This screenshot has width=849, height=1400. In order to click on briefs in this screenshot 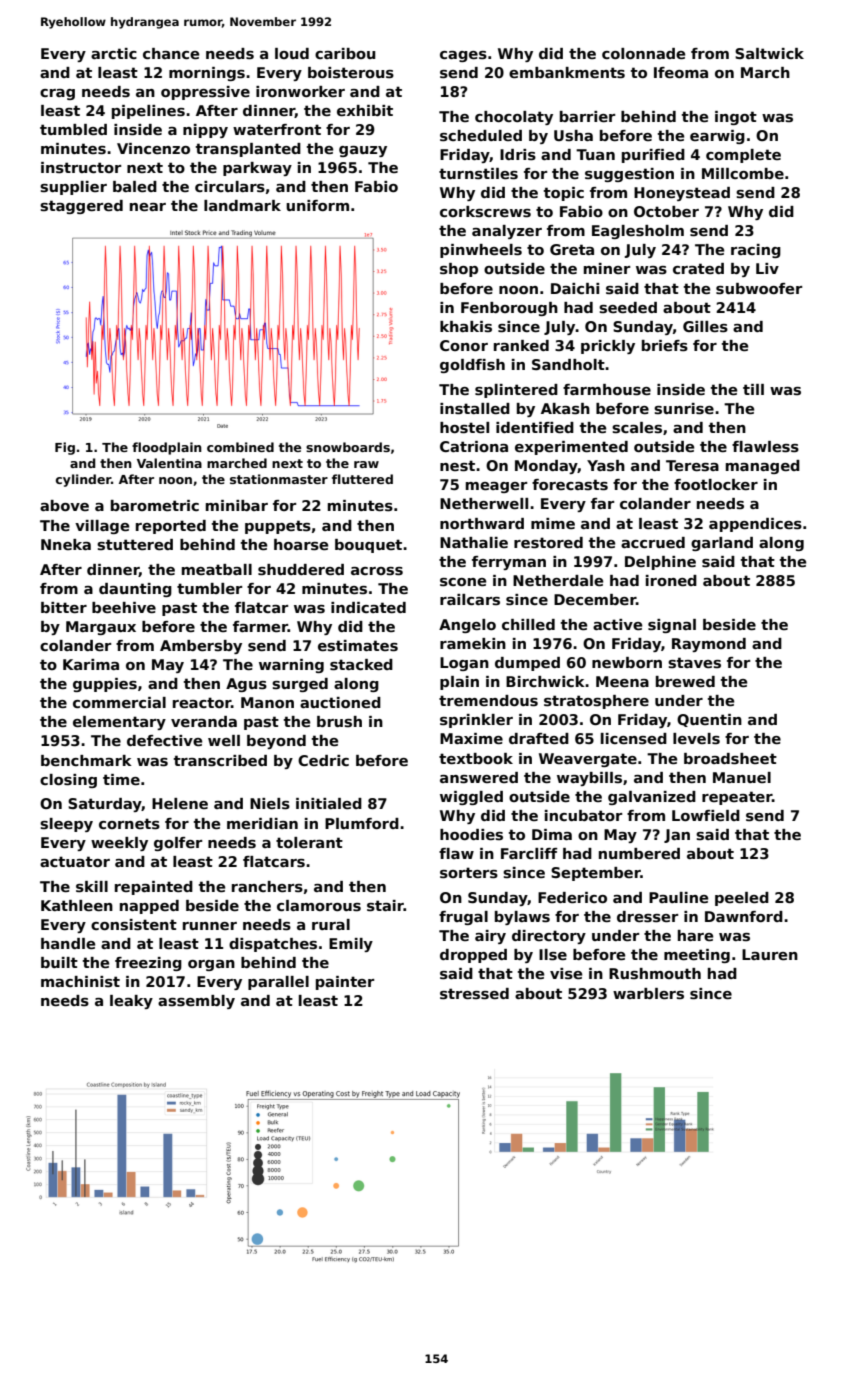, I will do `click(665, 346)`.
